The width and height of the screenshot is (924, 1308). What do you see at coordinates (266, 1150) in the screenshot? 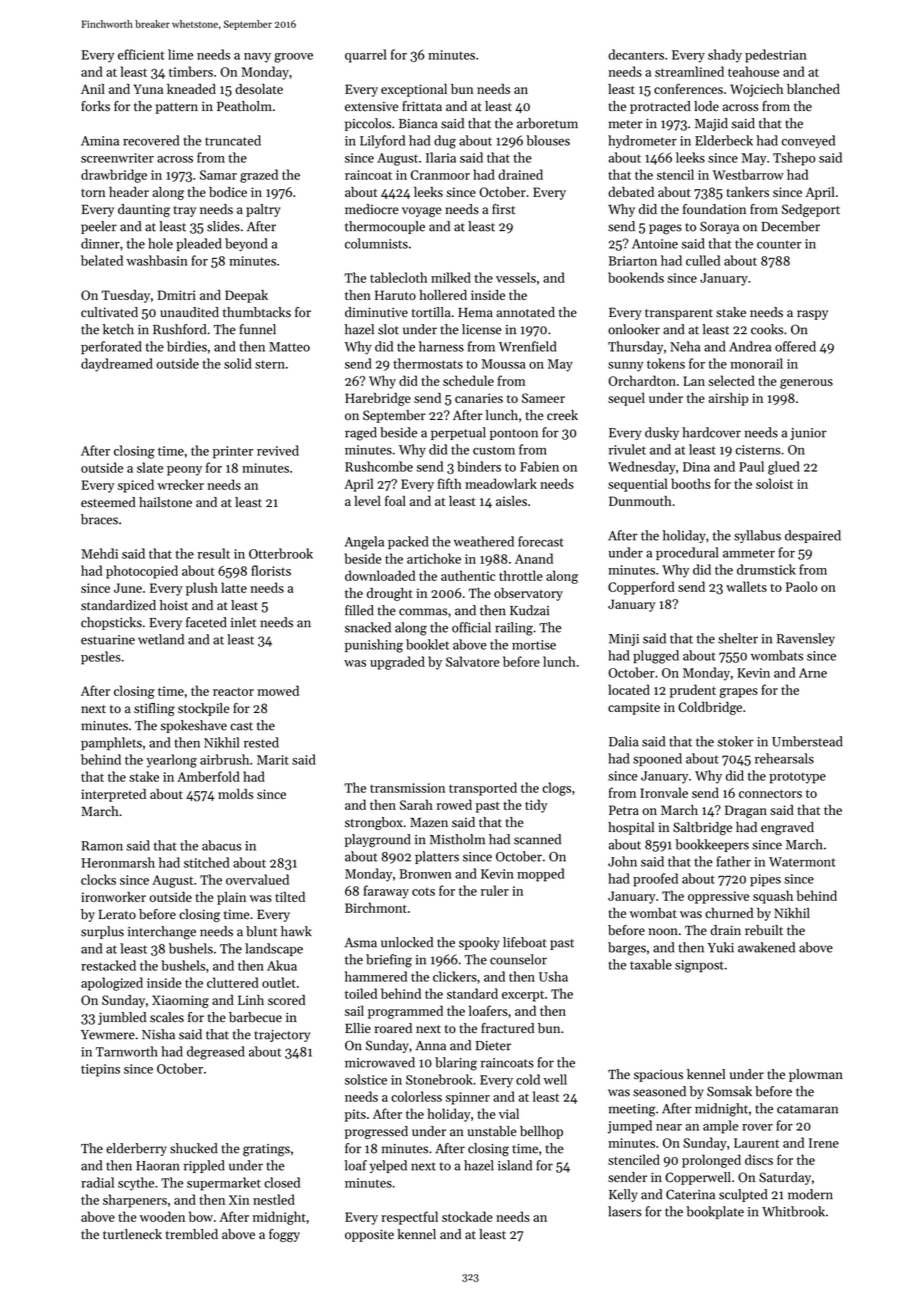
I see `gratings` at bounding box center [266, 1150].
